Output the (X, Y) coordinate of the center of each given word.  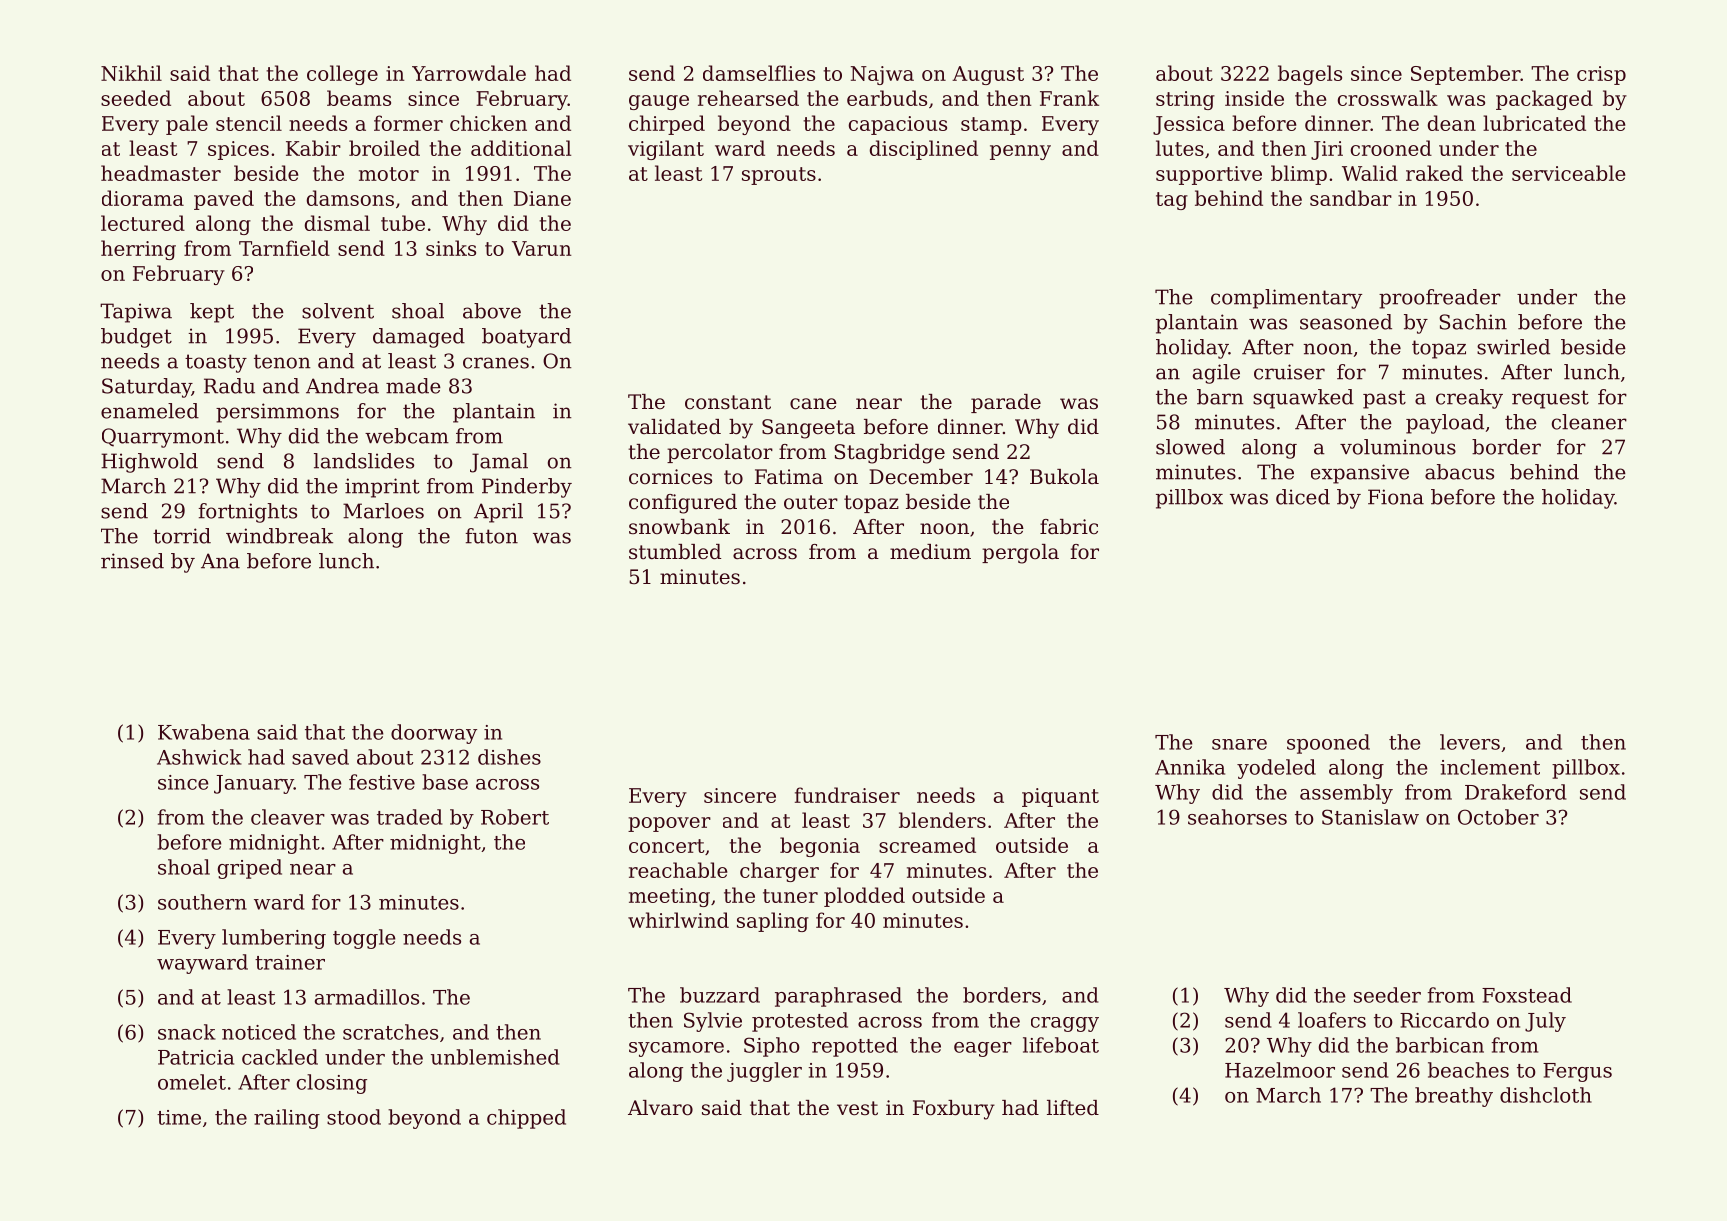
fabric (1069, 526)
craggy (1065, 1024)
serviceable (1568, 173)
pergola (1020, 554)
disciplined (924, 150)
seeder (1387, 995)
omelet (192, 1082)
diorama (143, 198)
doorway (434, 734)
